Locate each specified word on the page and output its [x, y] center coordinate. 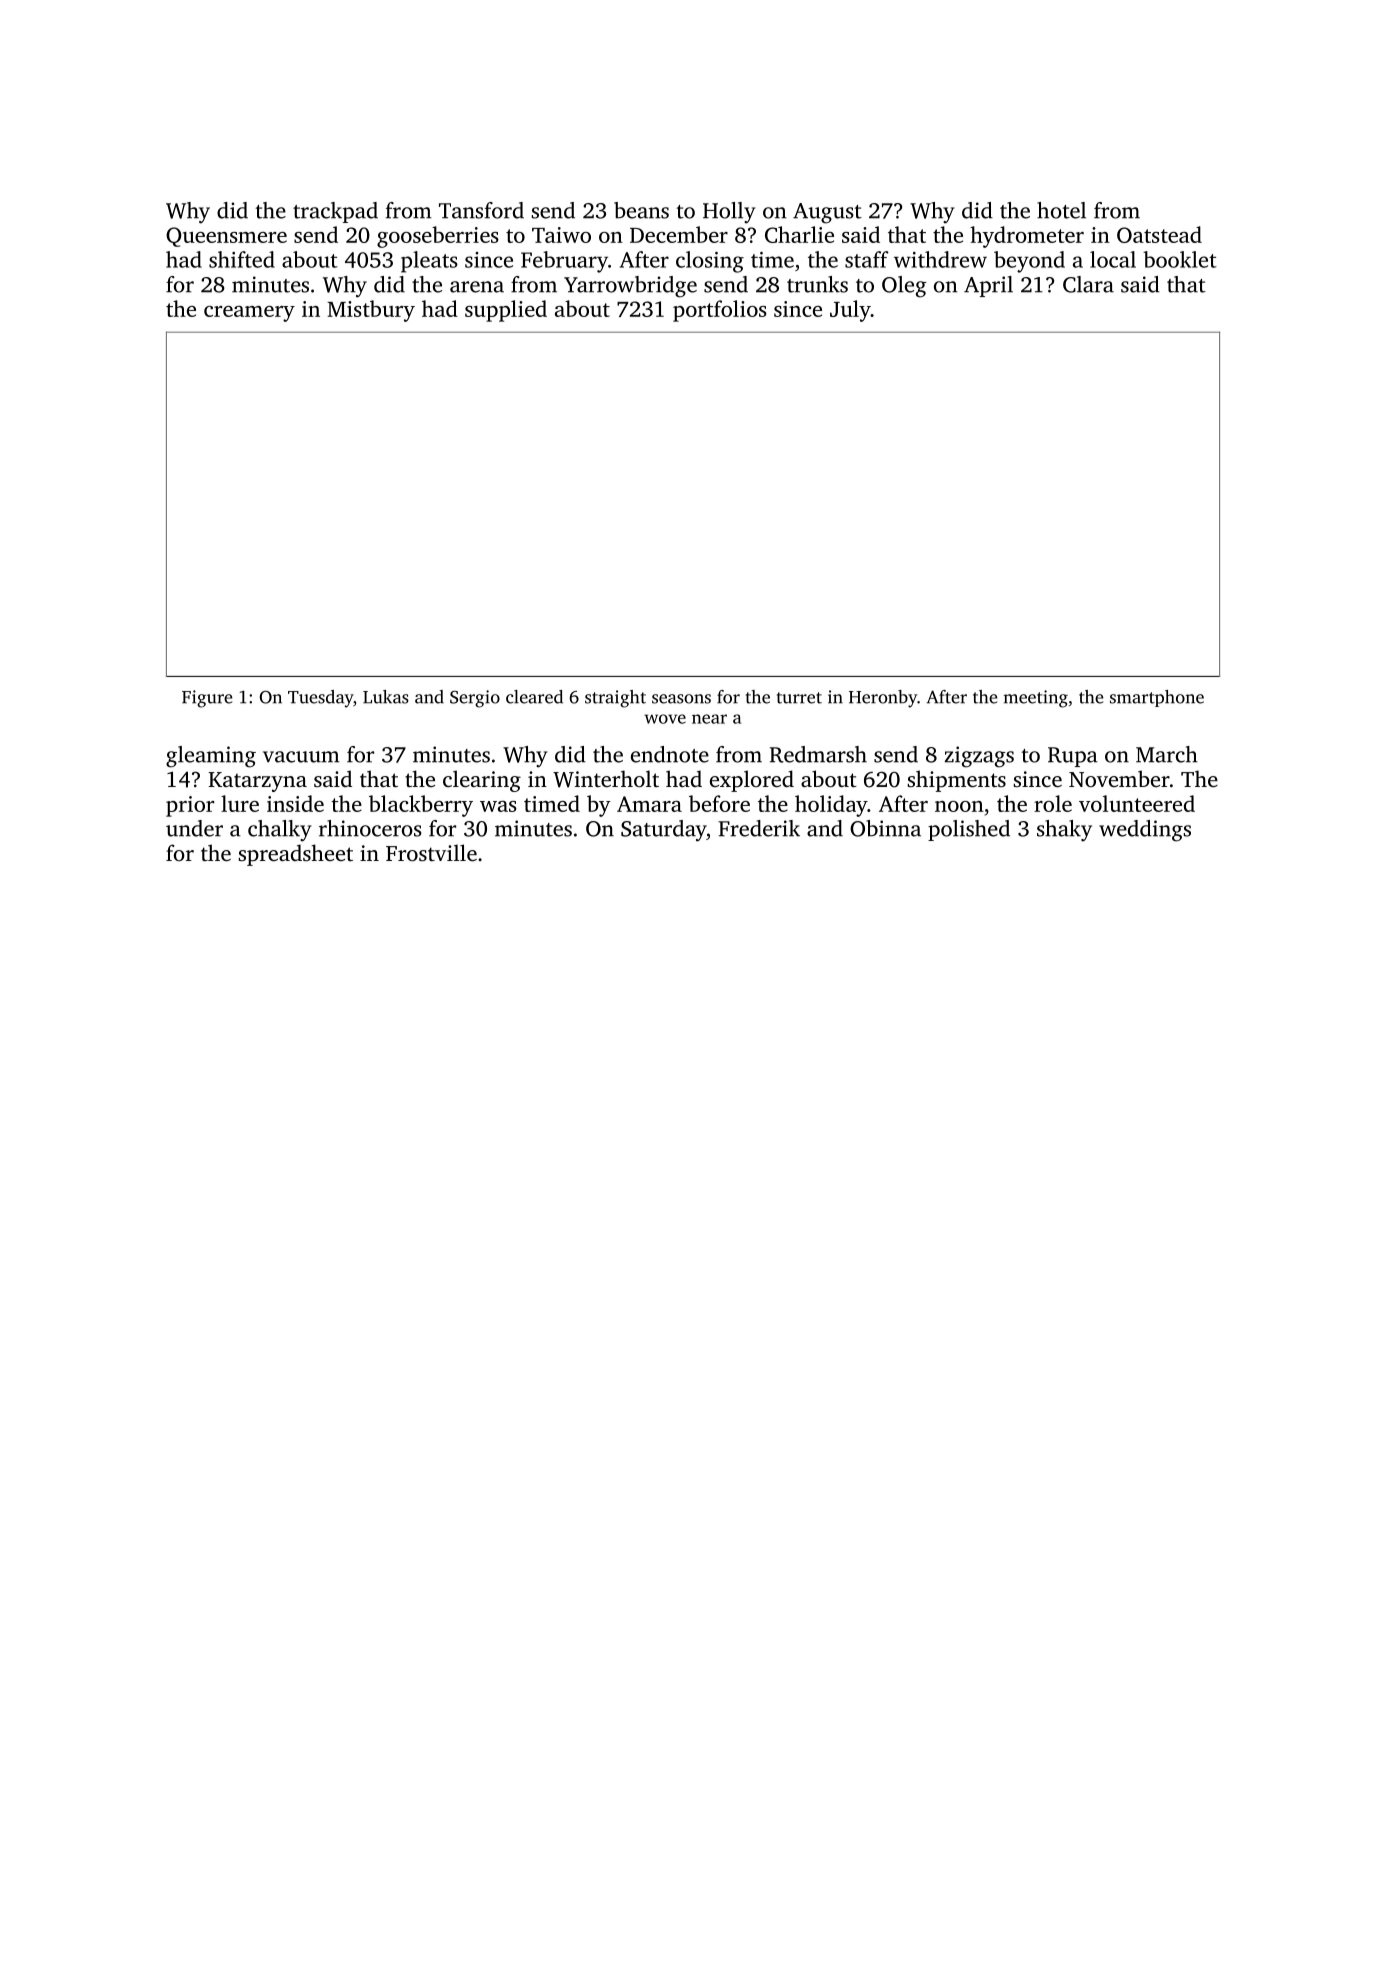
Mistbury [371, 311]
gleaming [211, 757]
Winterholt [606, 779]
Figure [207, 699]
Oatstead [1159, 234]
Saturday [664, 831]
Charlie [799, 234]
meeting [1036, 699]
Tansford [481, 210]
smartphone [1157, 698]
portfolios [720, 311]
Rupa [1073, 757]
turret [799, 698]
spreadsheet [296, 855]
